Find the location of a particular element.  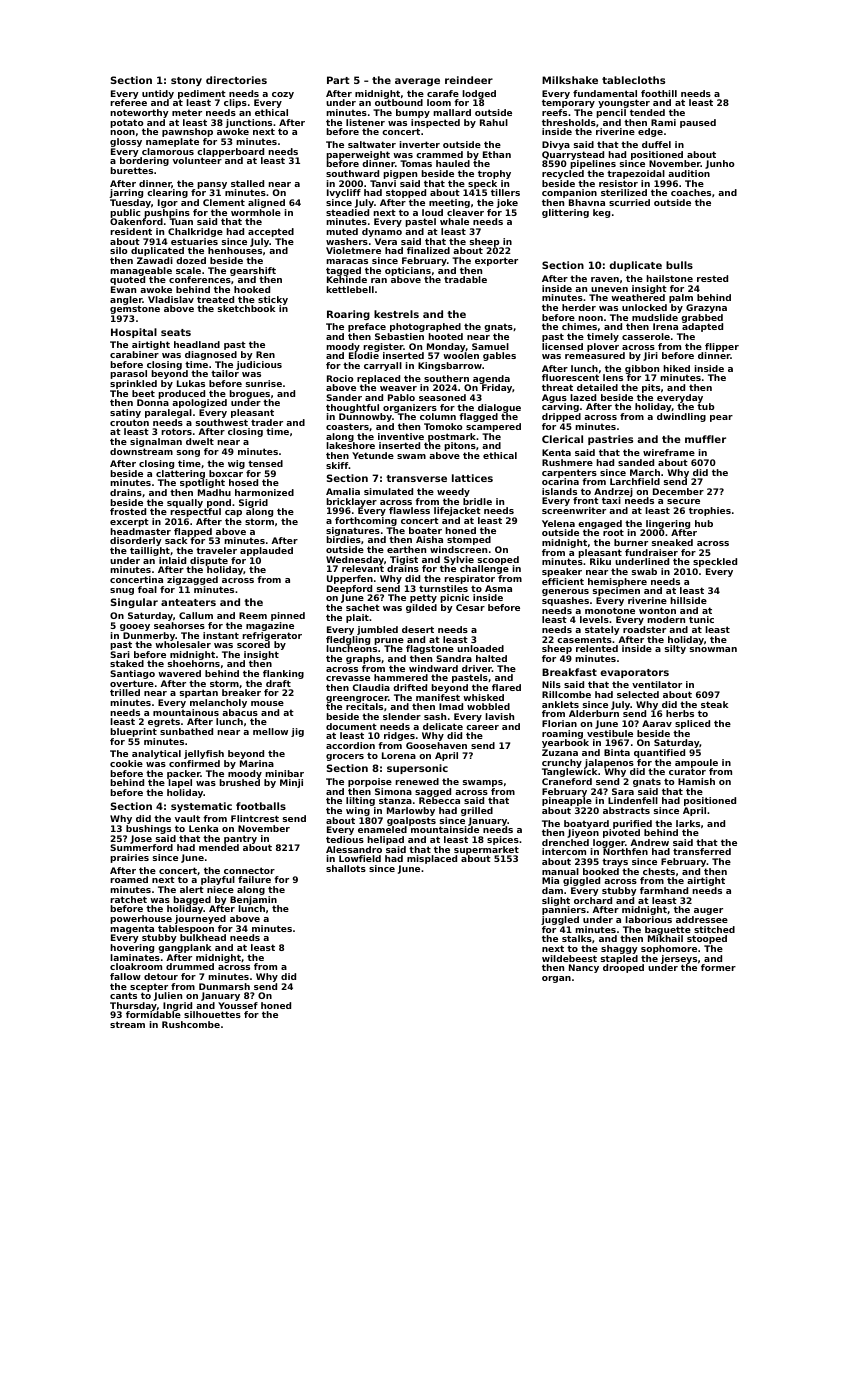

tablecloths is located at coordinates (633, 80).
